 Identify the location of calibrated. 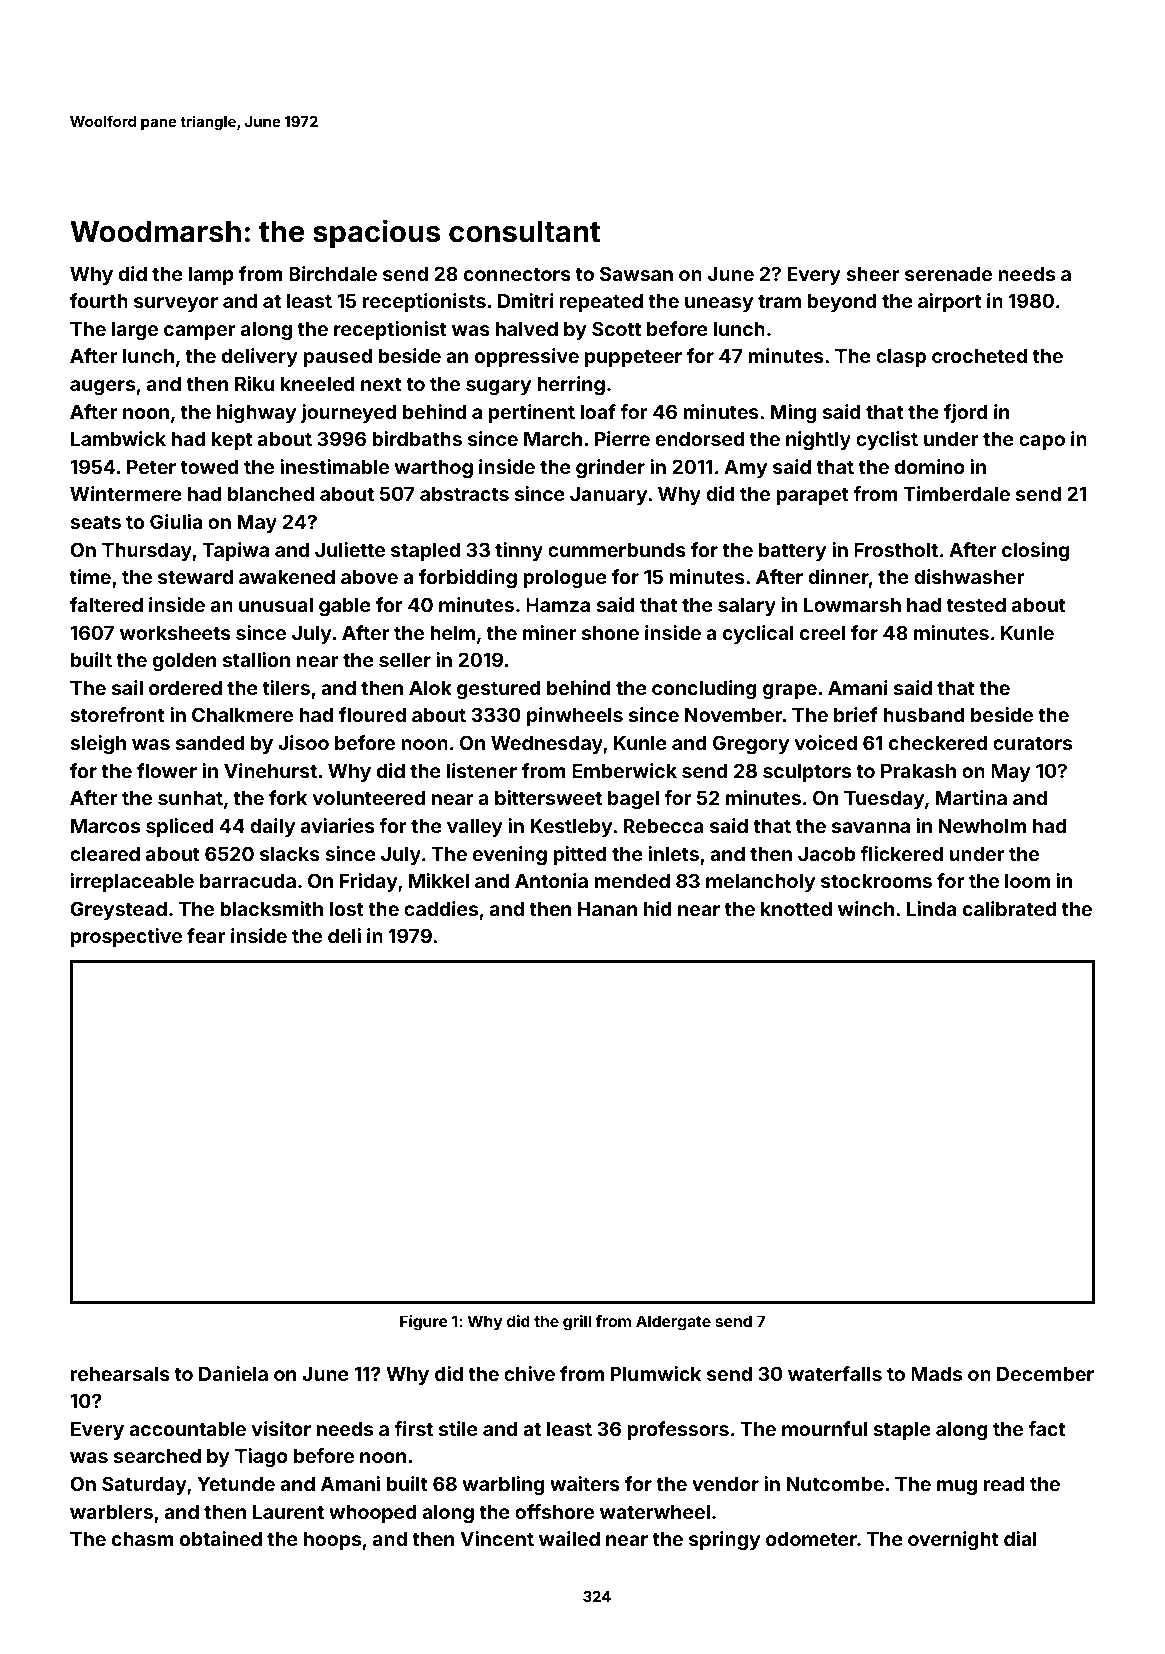
(1009, 908).
